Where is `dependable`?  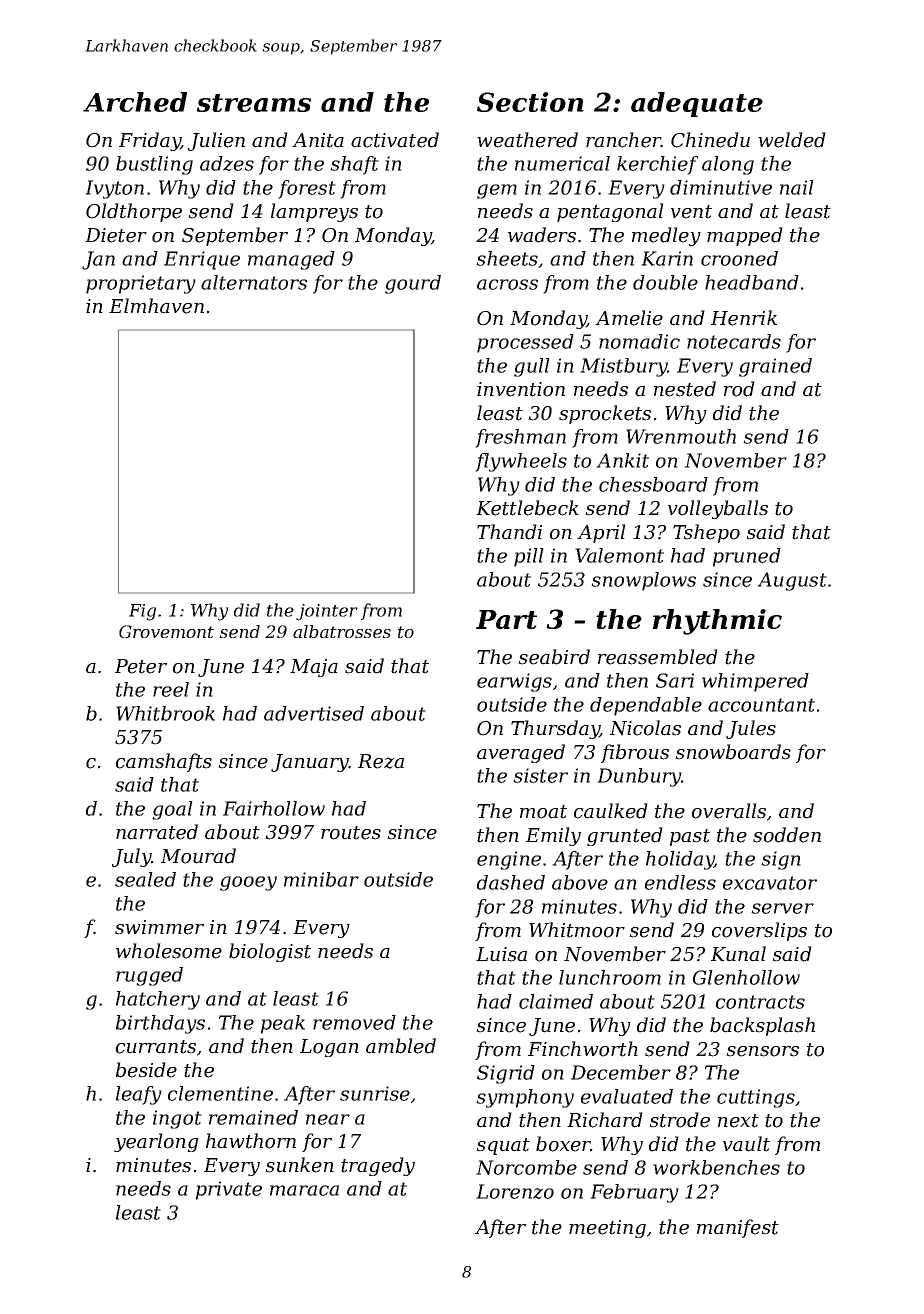
dependable is located at coordinates (646, 706).
